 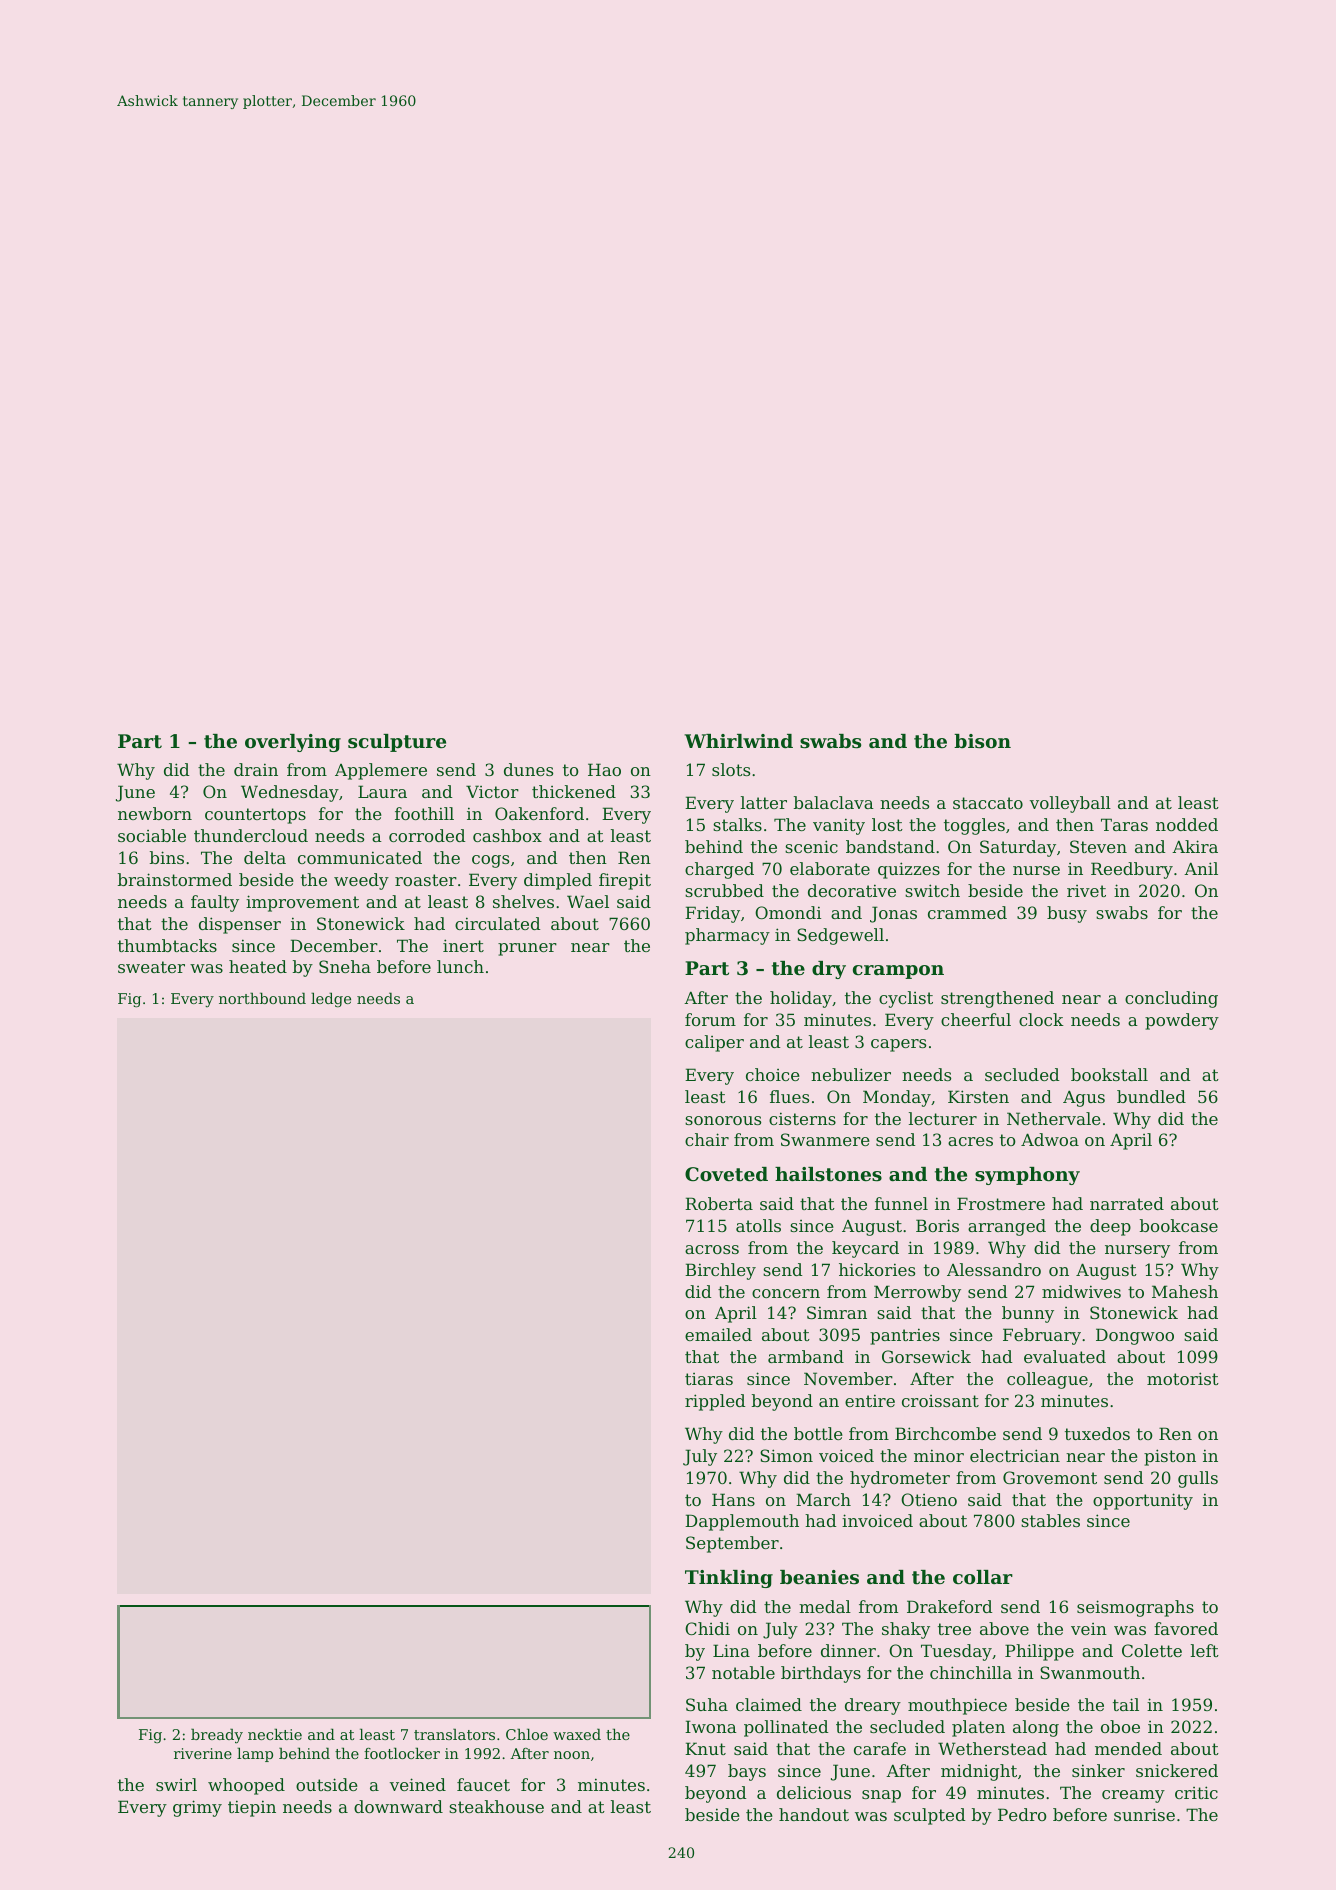 I want to click on powdery, so click(x=1182, y=1021).
